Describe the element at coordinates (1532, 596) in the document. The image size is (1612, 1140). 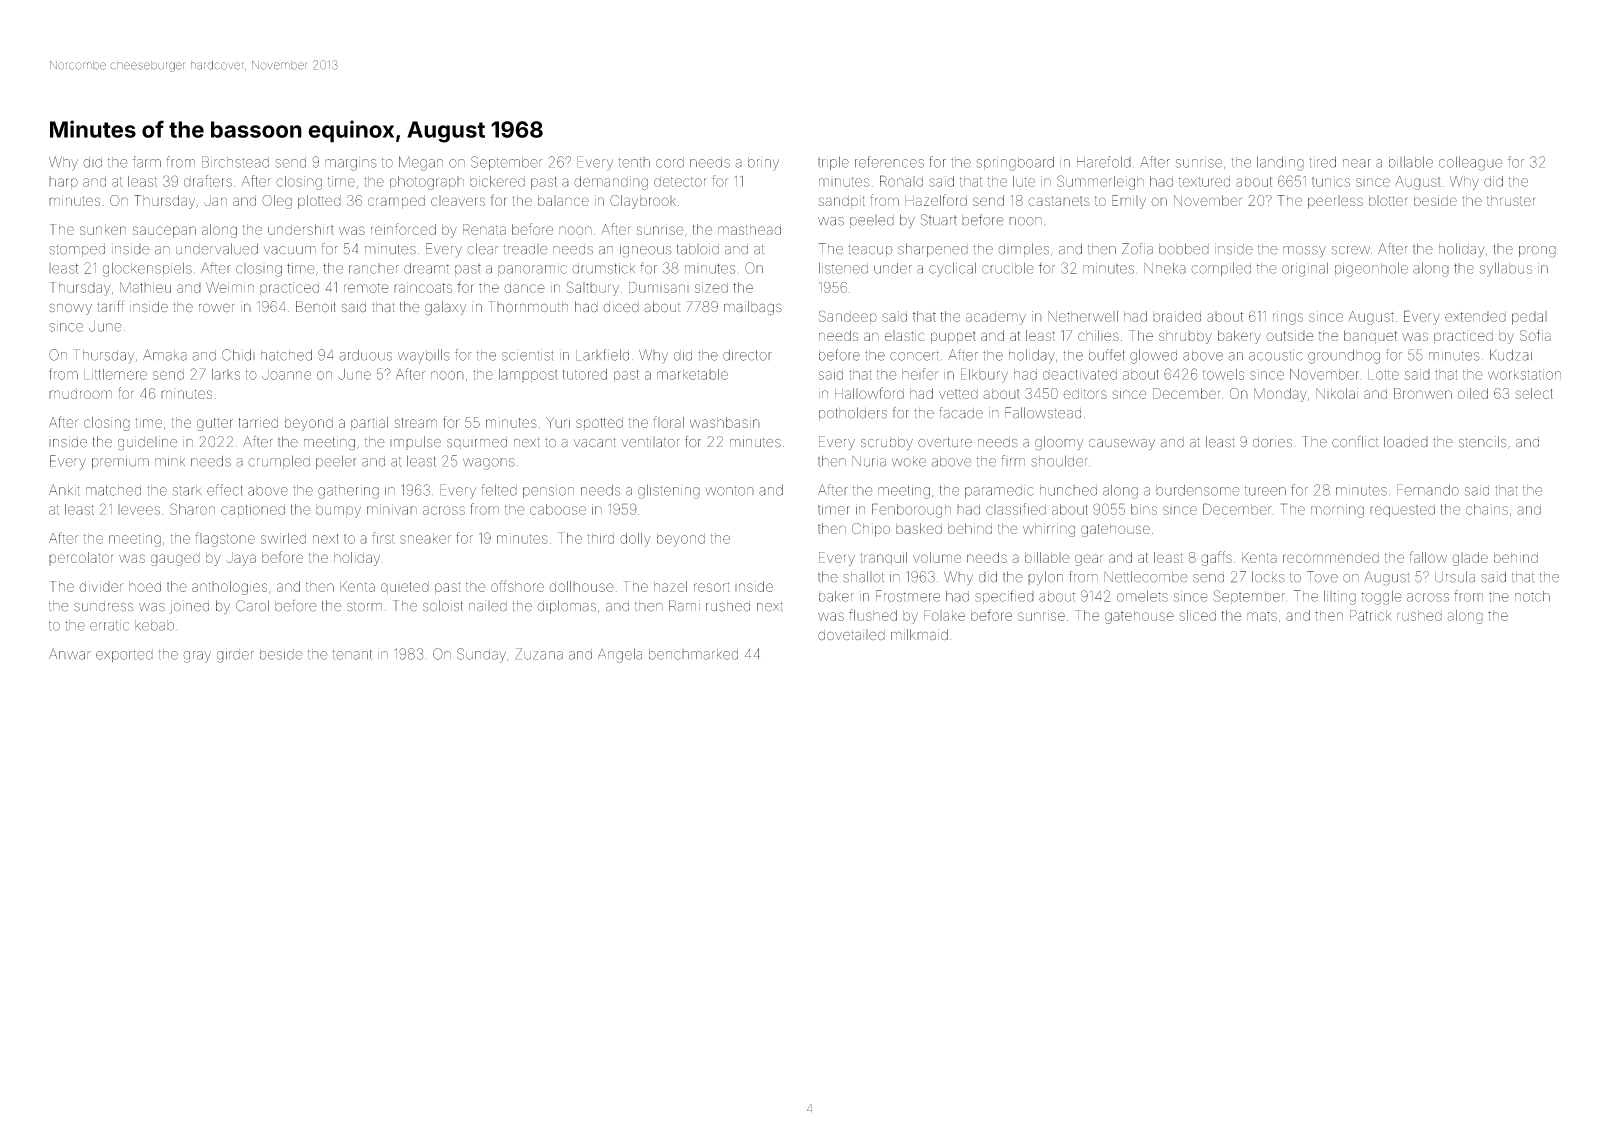
I see `notch` at that location.
